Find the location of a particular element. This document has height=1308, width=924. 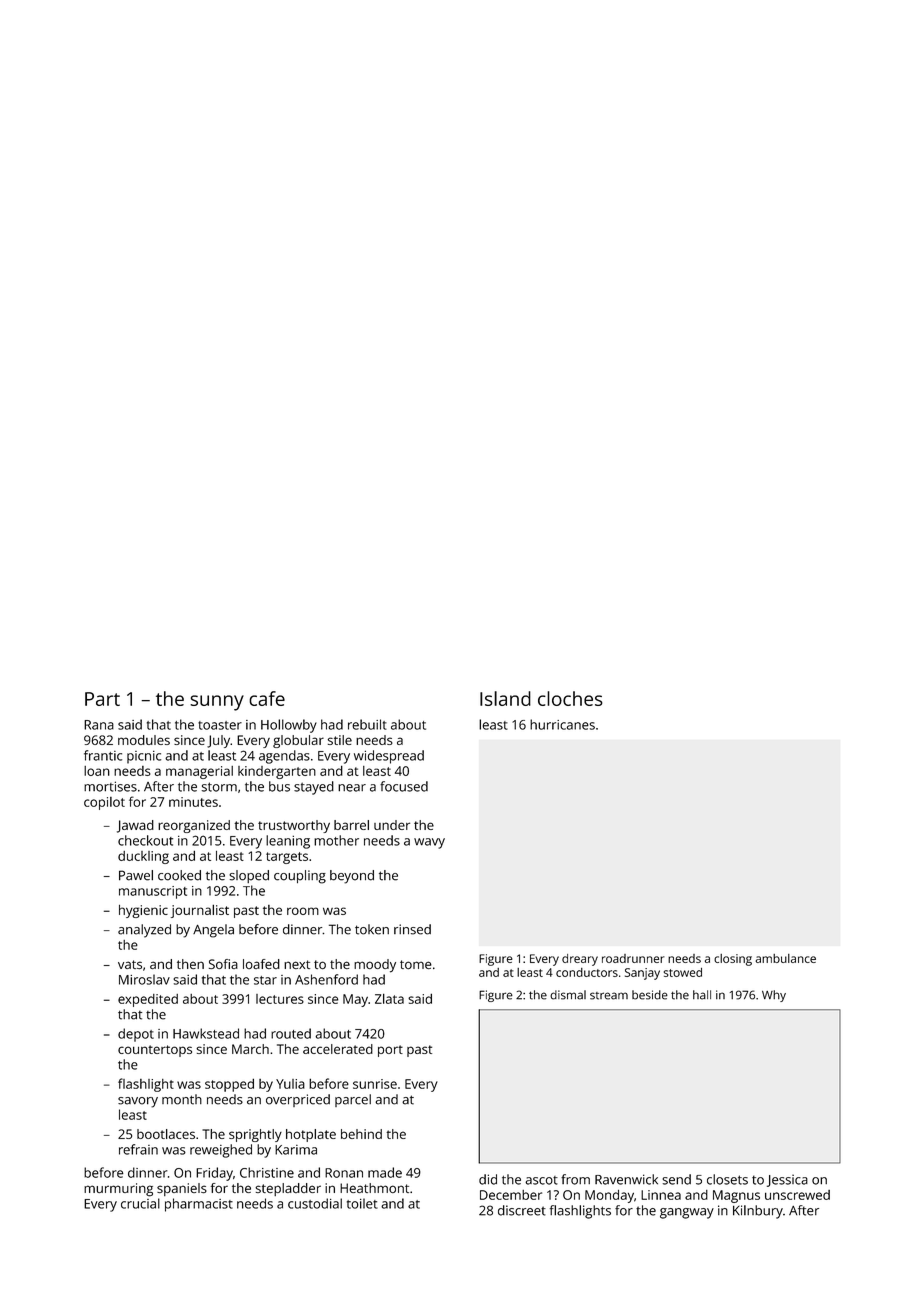

manuscript is located at coordinates (153, 892).
